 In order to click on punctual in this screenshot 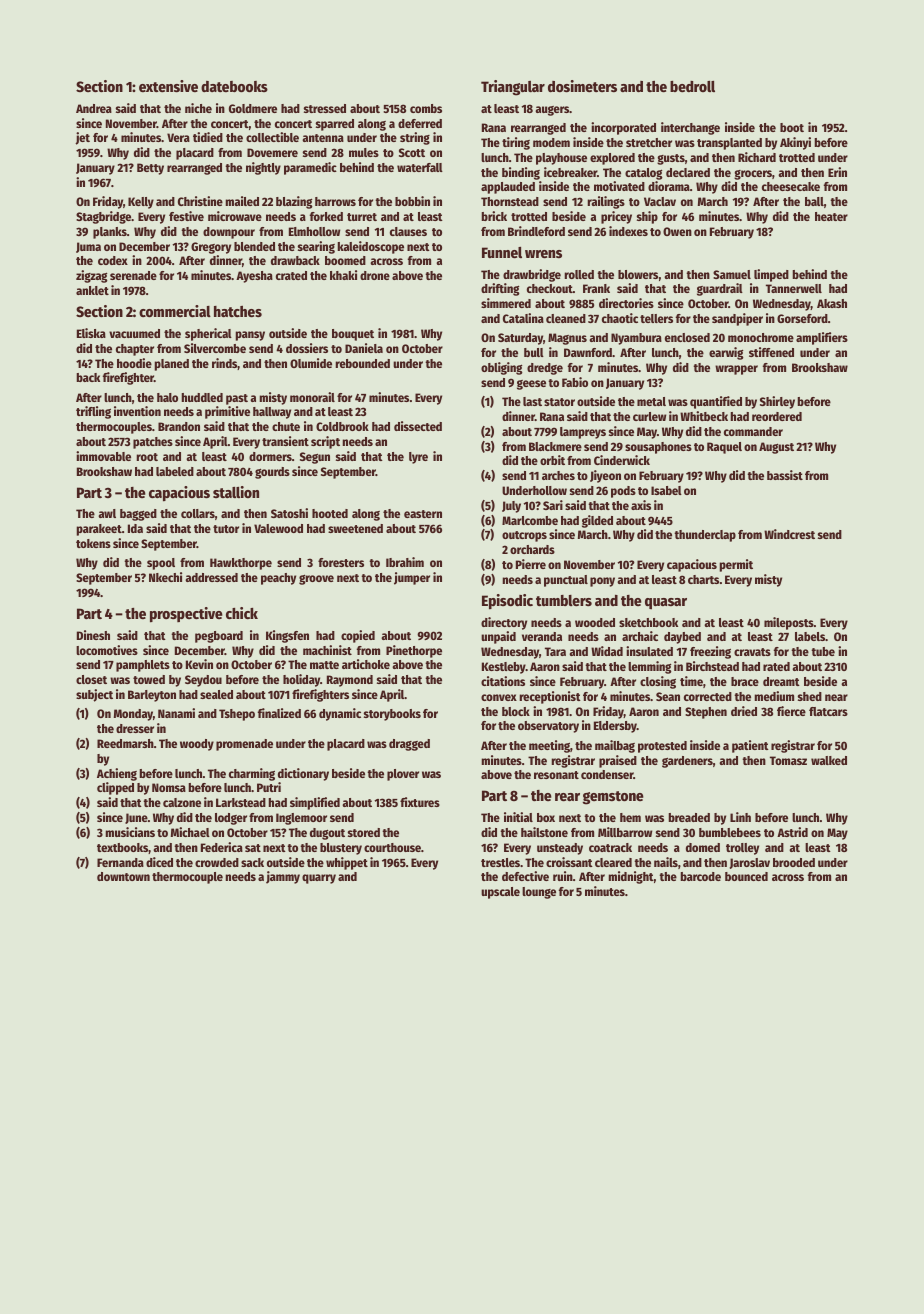, I will do `click(566, 581)`.
